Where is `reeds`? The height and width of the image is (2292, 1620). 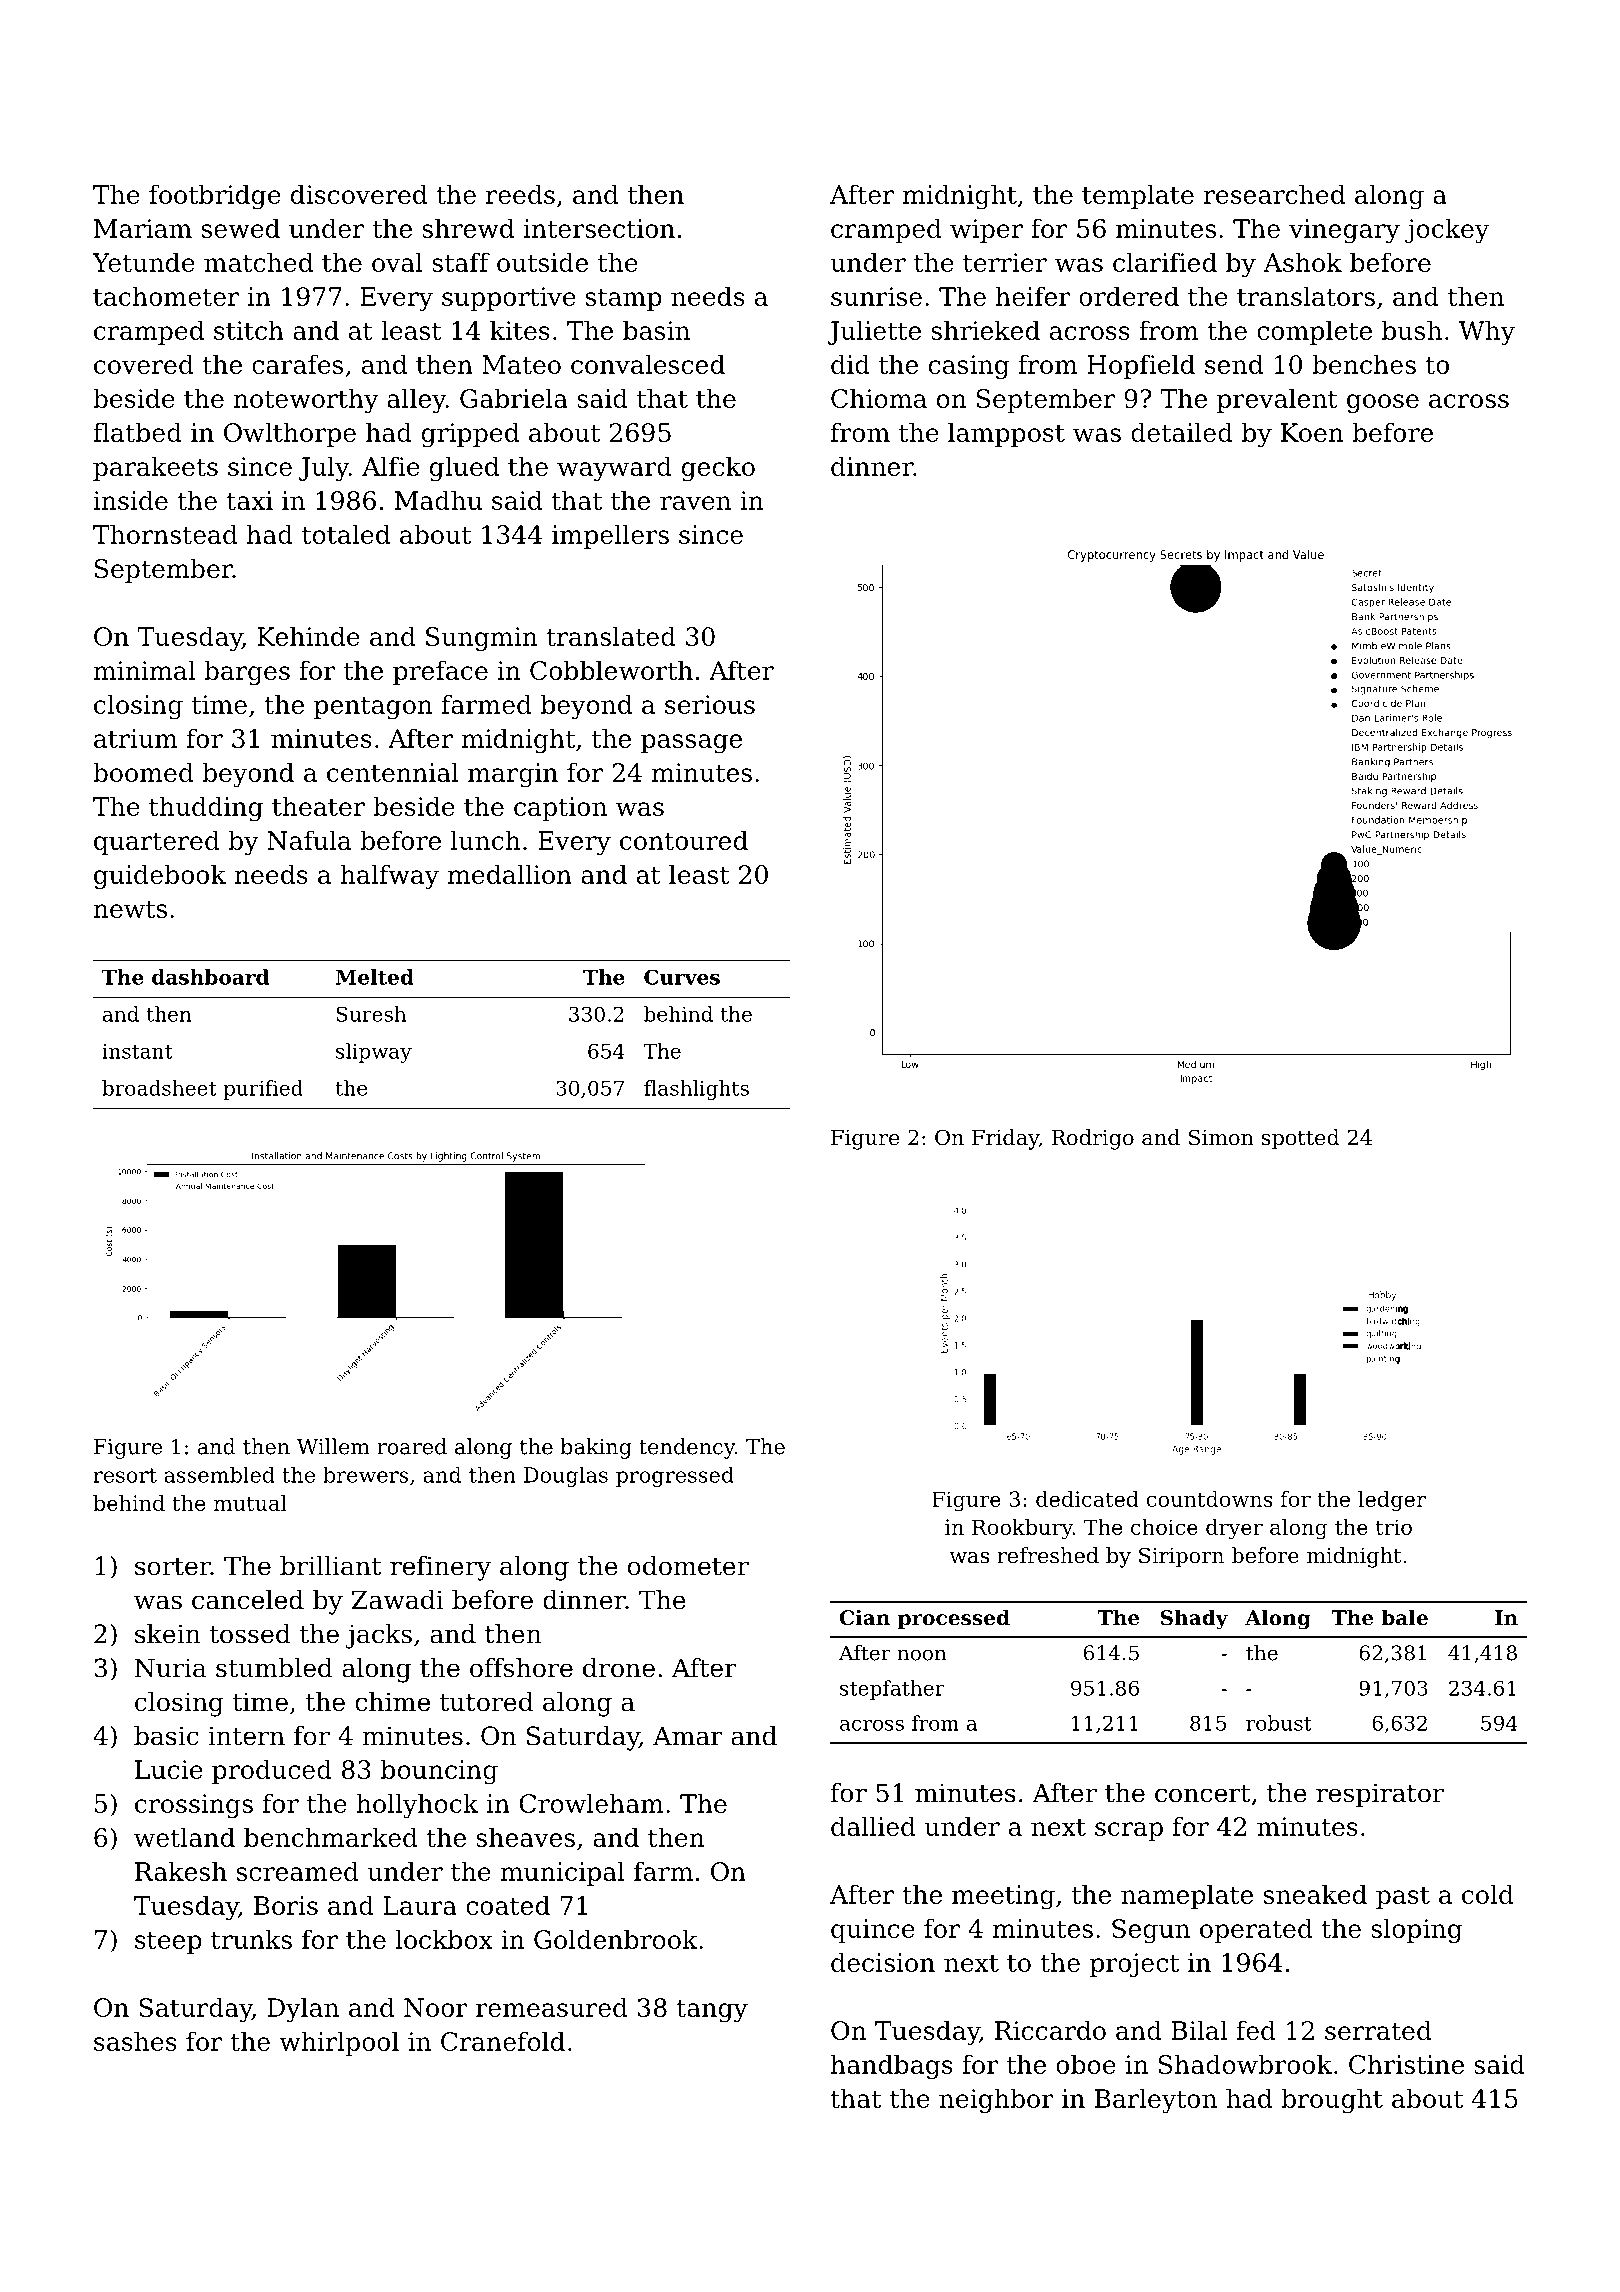
reeds is located at coordinates (520, 194).
